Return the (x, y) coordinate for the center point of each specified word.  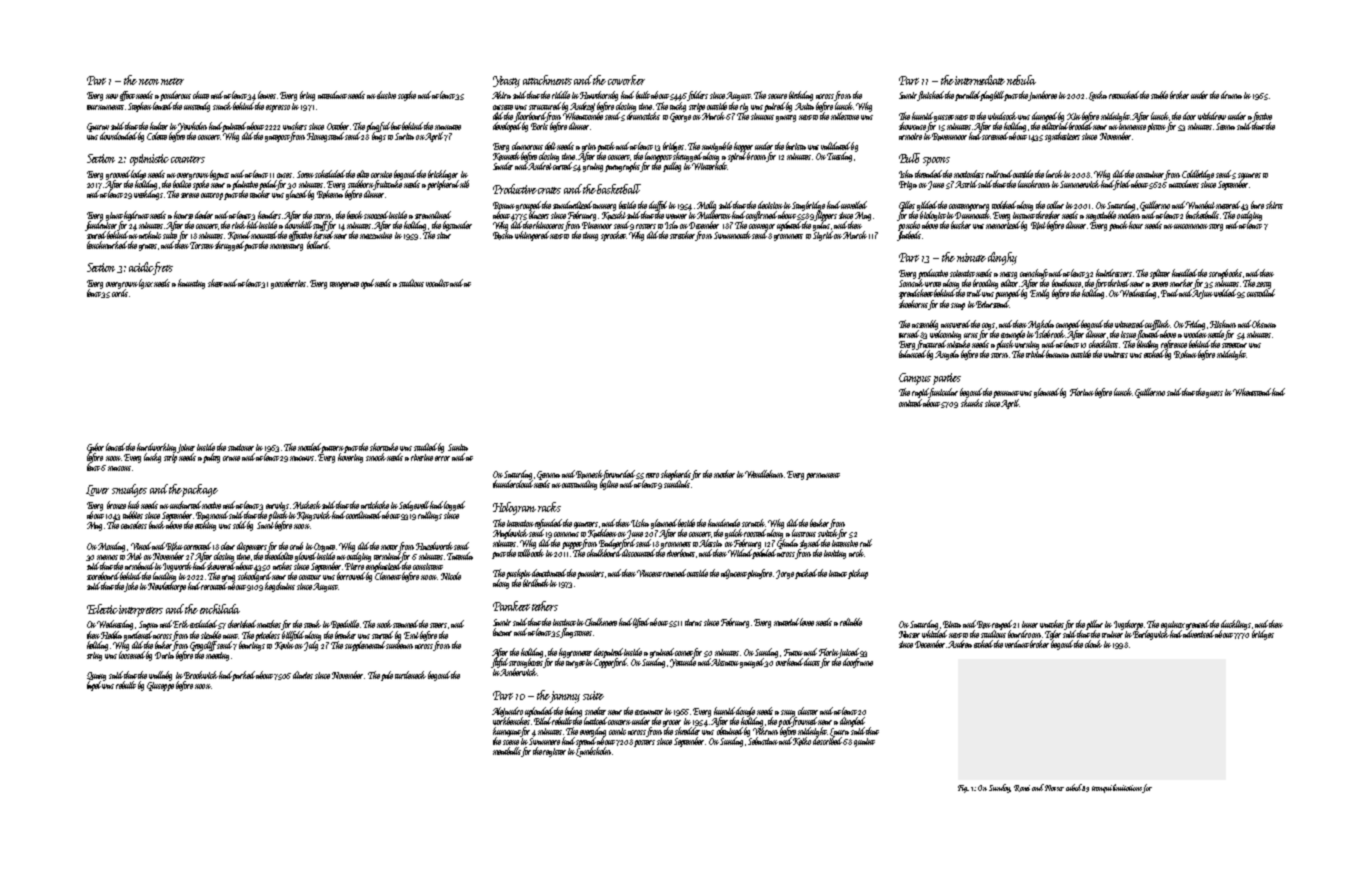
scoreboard (103, 576)
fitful (499, 663)
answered (955, 324)
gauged (753, 663)
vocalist (437, 283)
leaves (267, 95)
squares (1249, 177)
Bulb (909, 158)
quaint (864, 742)
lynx (146, 284)
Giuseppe (160, 686)
